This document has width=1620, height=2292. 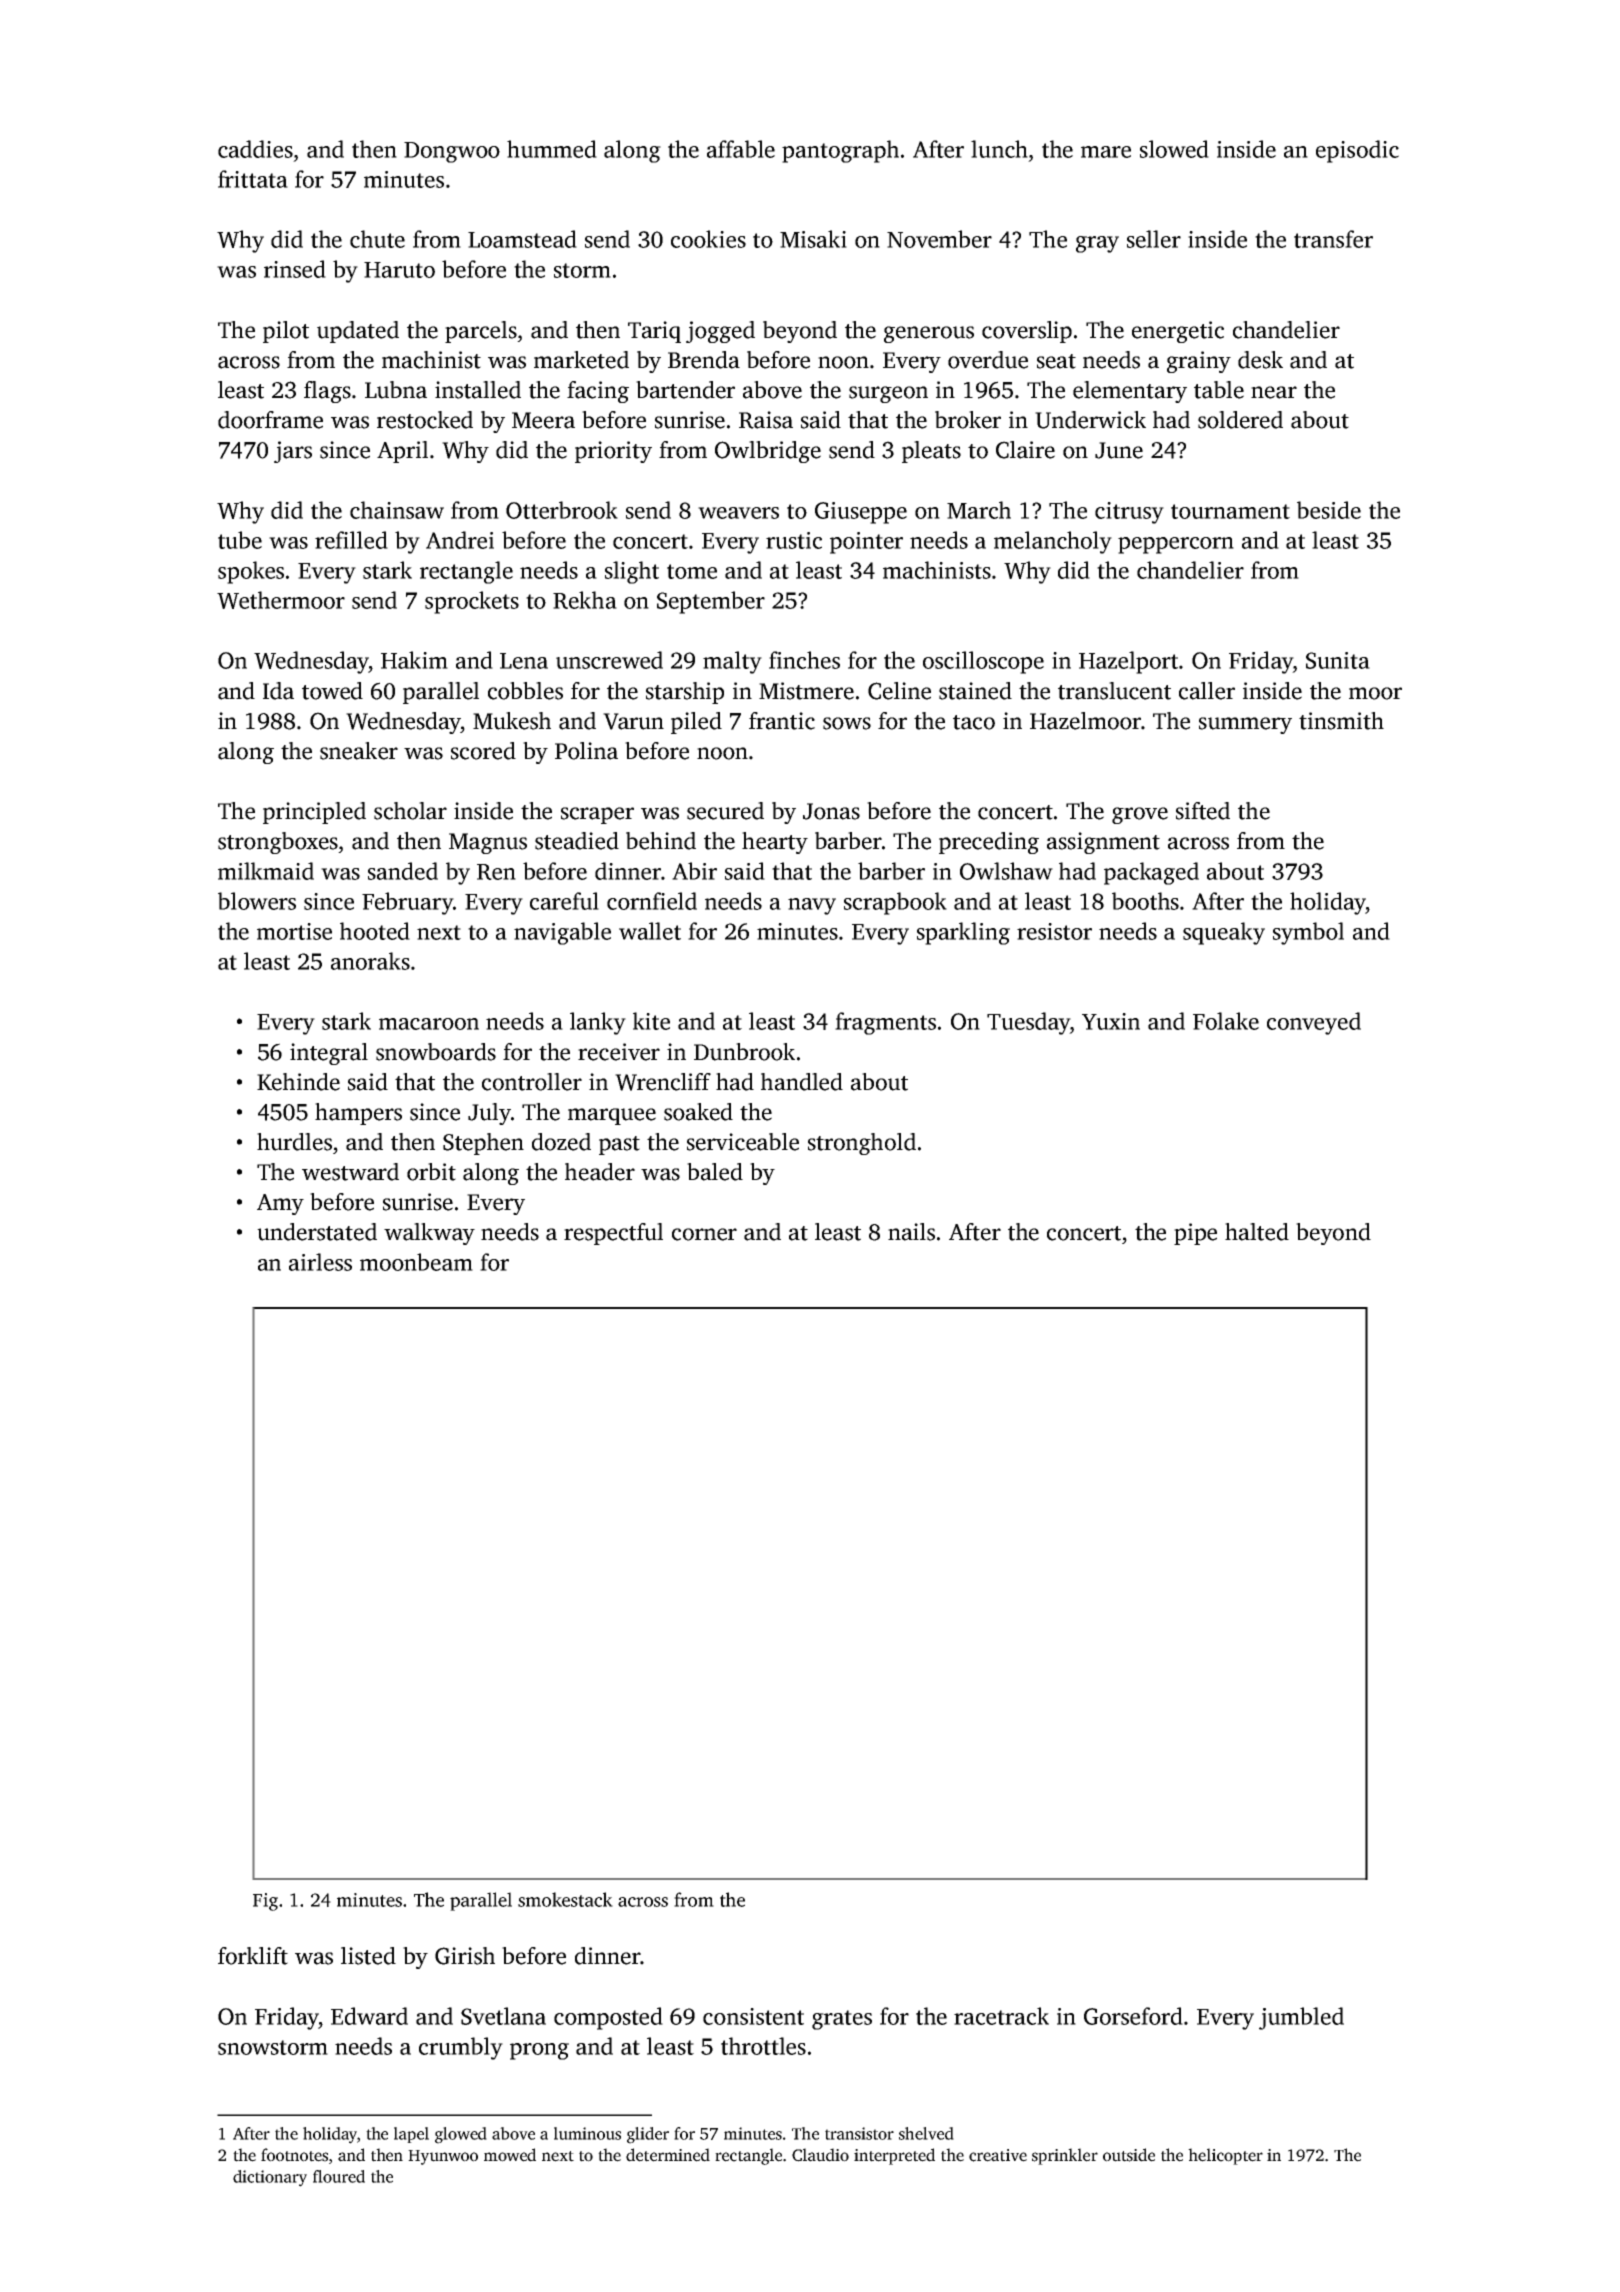 What do you see at coordinates (1357, 151) in the document?
I see `episodic` at bounding box center [1357, 151].
